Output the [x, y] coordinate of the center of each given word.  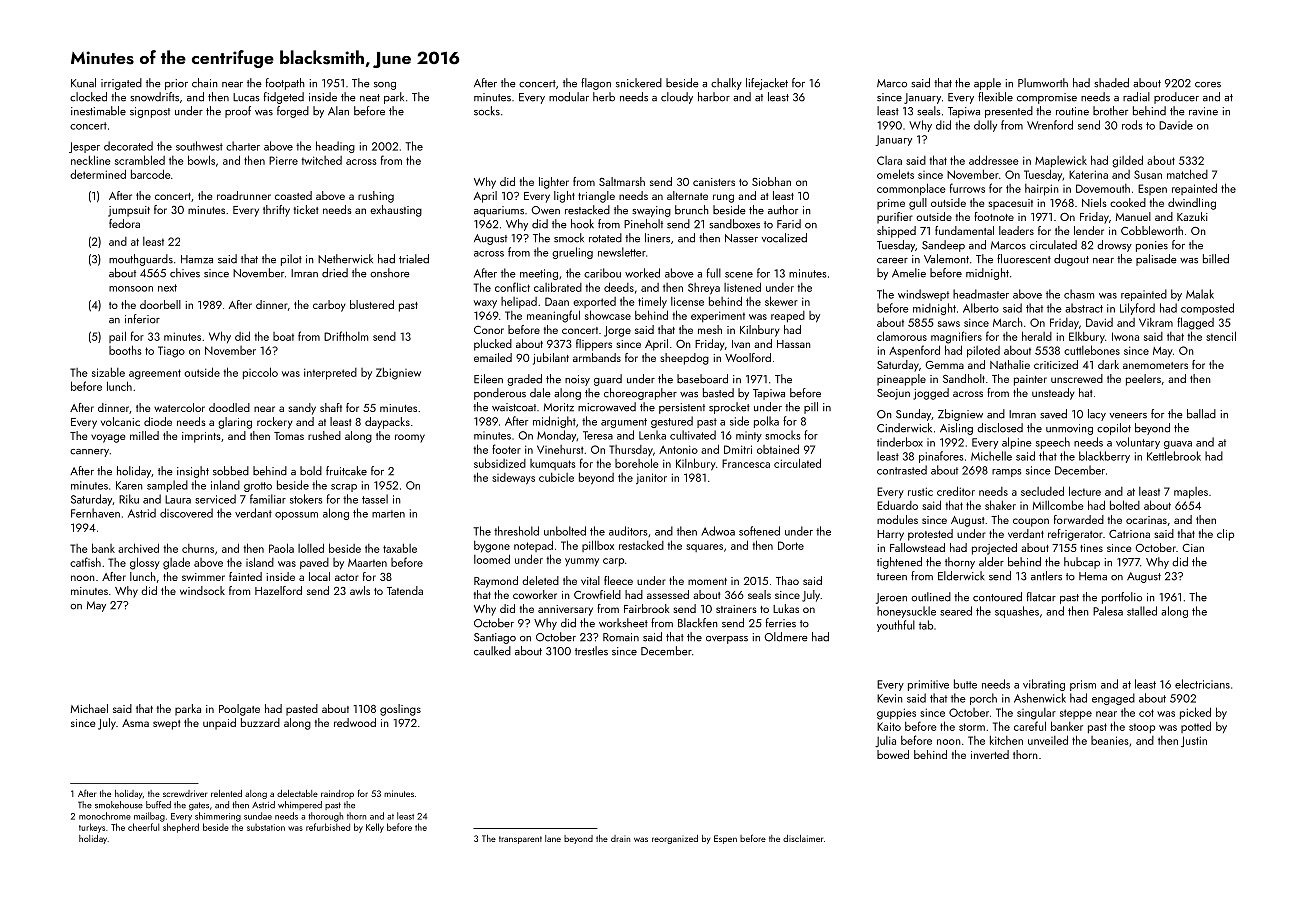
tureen [892, 577]
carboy [329, 306]
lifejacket [767, 84]
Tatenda [405, 590]
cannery [89, 453]
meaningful [553, 316]
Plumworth [1043, 83]
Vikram [1156, 322]
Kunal [83, 83]
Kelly [375, 828]
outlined [931, 597]
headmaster [981, 294]
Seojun [893, 394]
